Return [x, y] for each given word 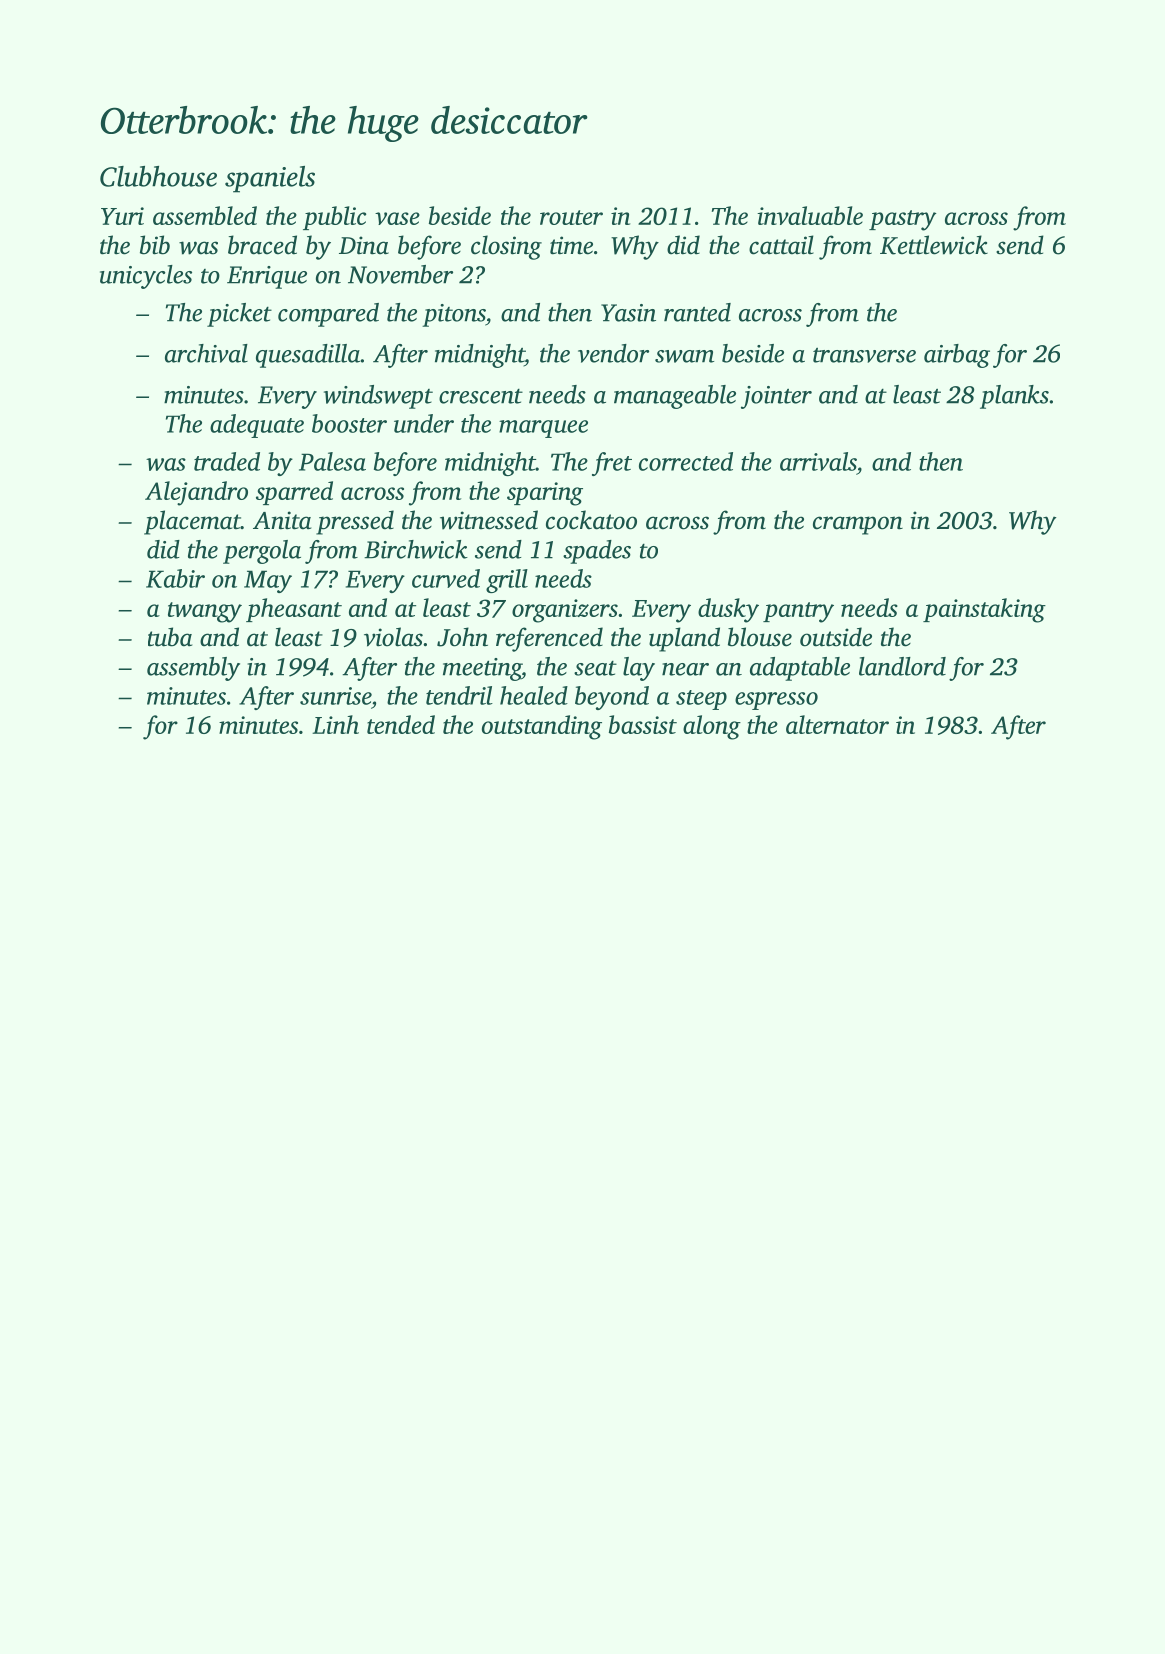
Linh [335, 724]
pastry [903, 220]
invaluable [810, 215]
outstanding [542, 727]
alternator [837, 724]
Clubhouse [158, 176]
